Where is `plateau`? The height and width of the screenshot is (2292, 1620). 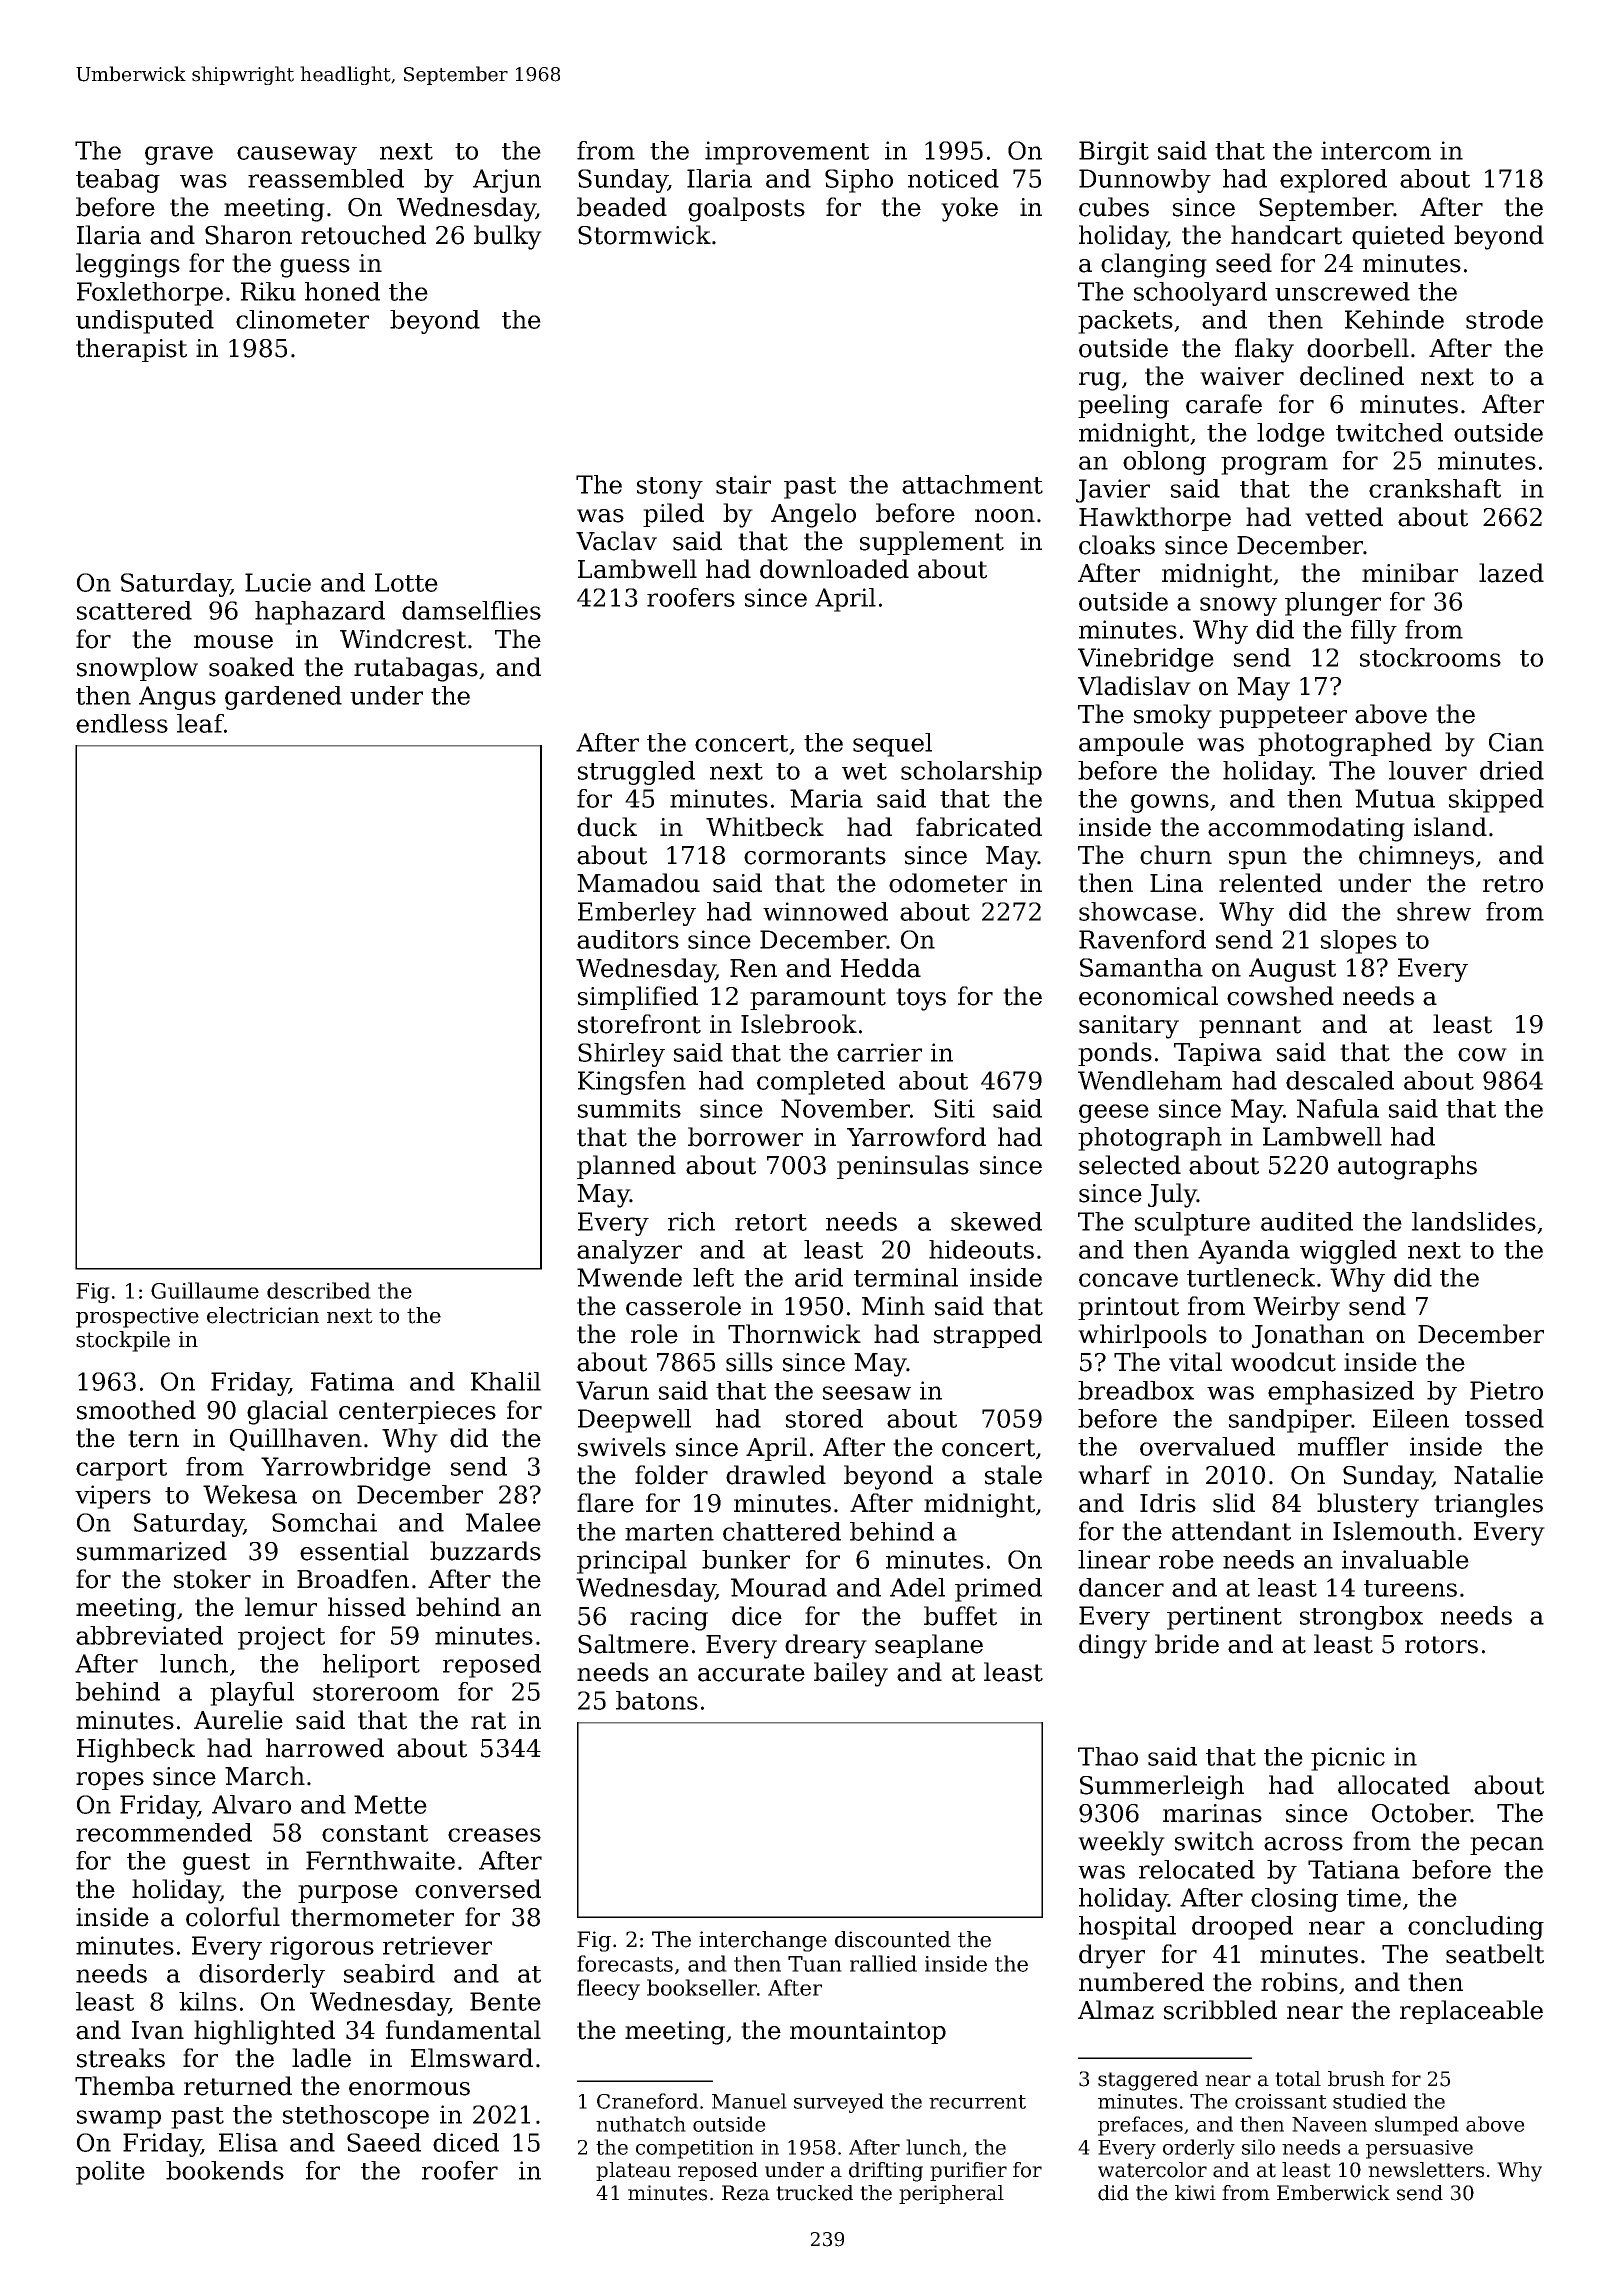
plateau is located at coordinates (633, 2171).
